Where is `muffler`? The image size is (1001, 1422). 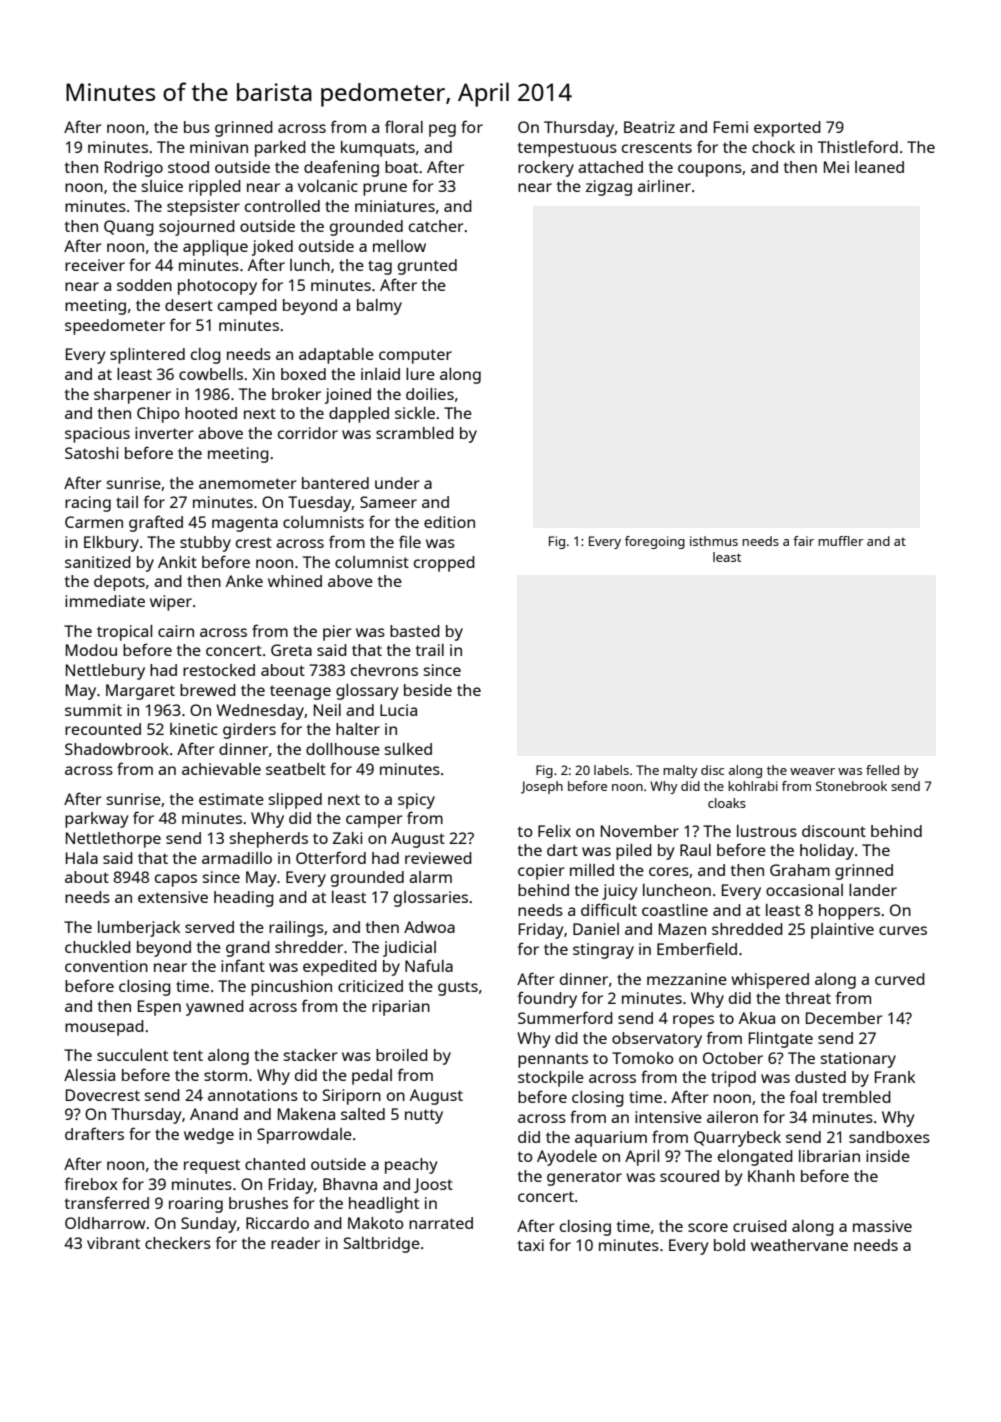
muffler is located at coordinates (841, 541).
